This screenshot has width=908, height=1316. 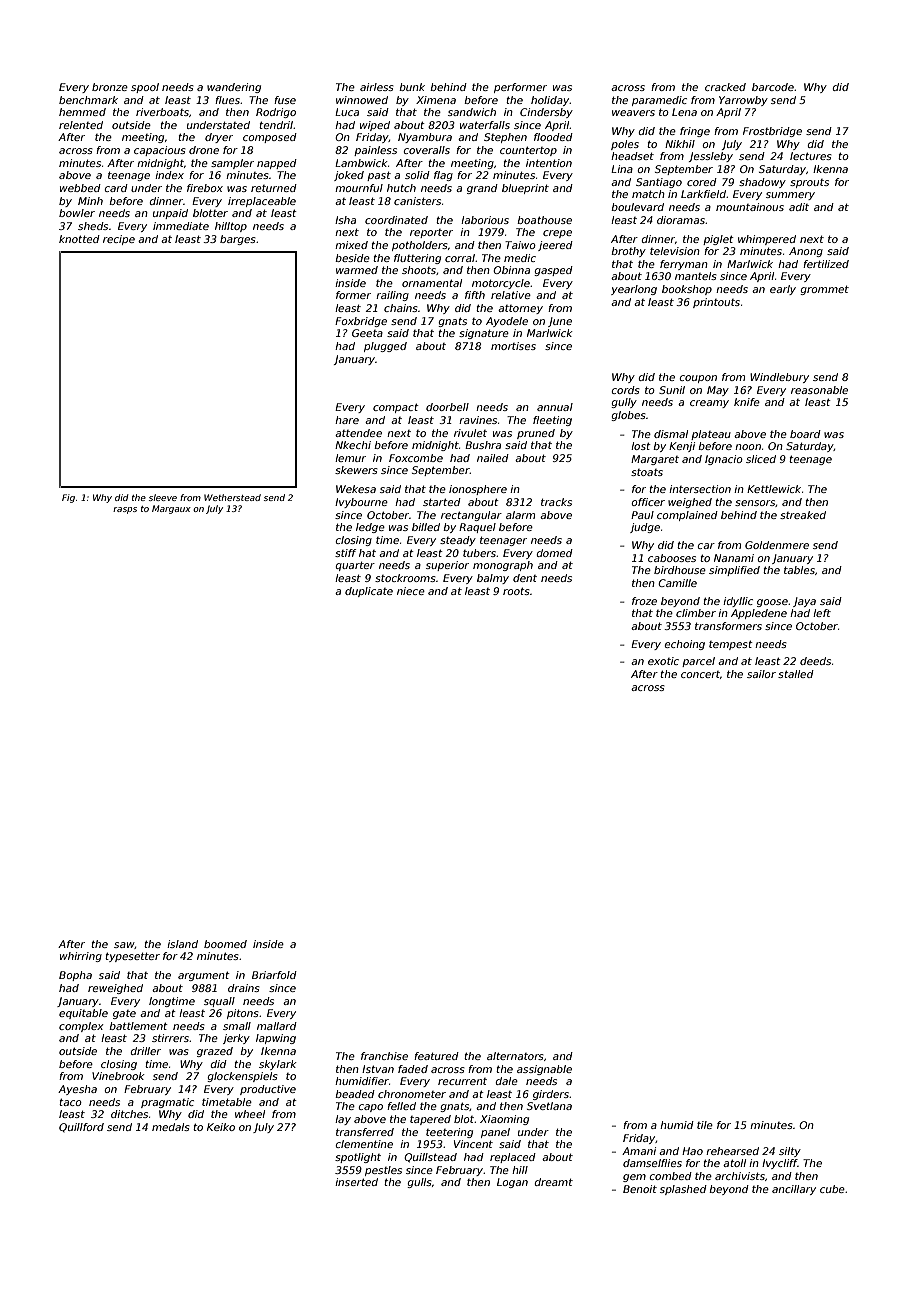 What do you see at coordinates (718, 240) in the screenshot?
I see `piglet` at bounding box center [718, 240].
